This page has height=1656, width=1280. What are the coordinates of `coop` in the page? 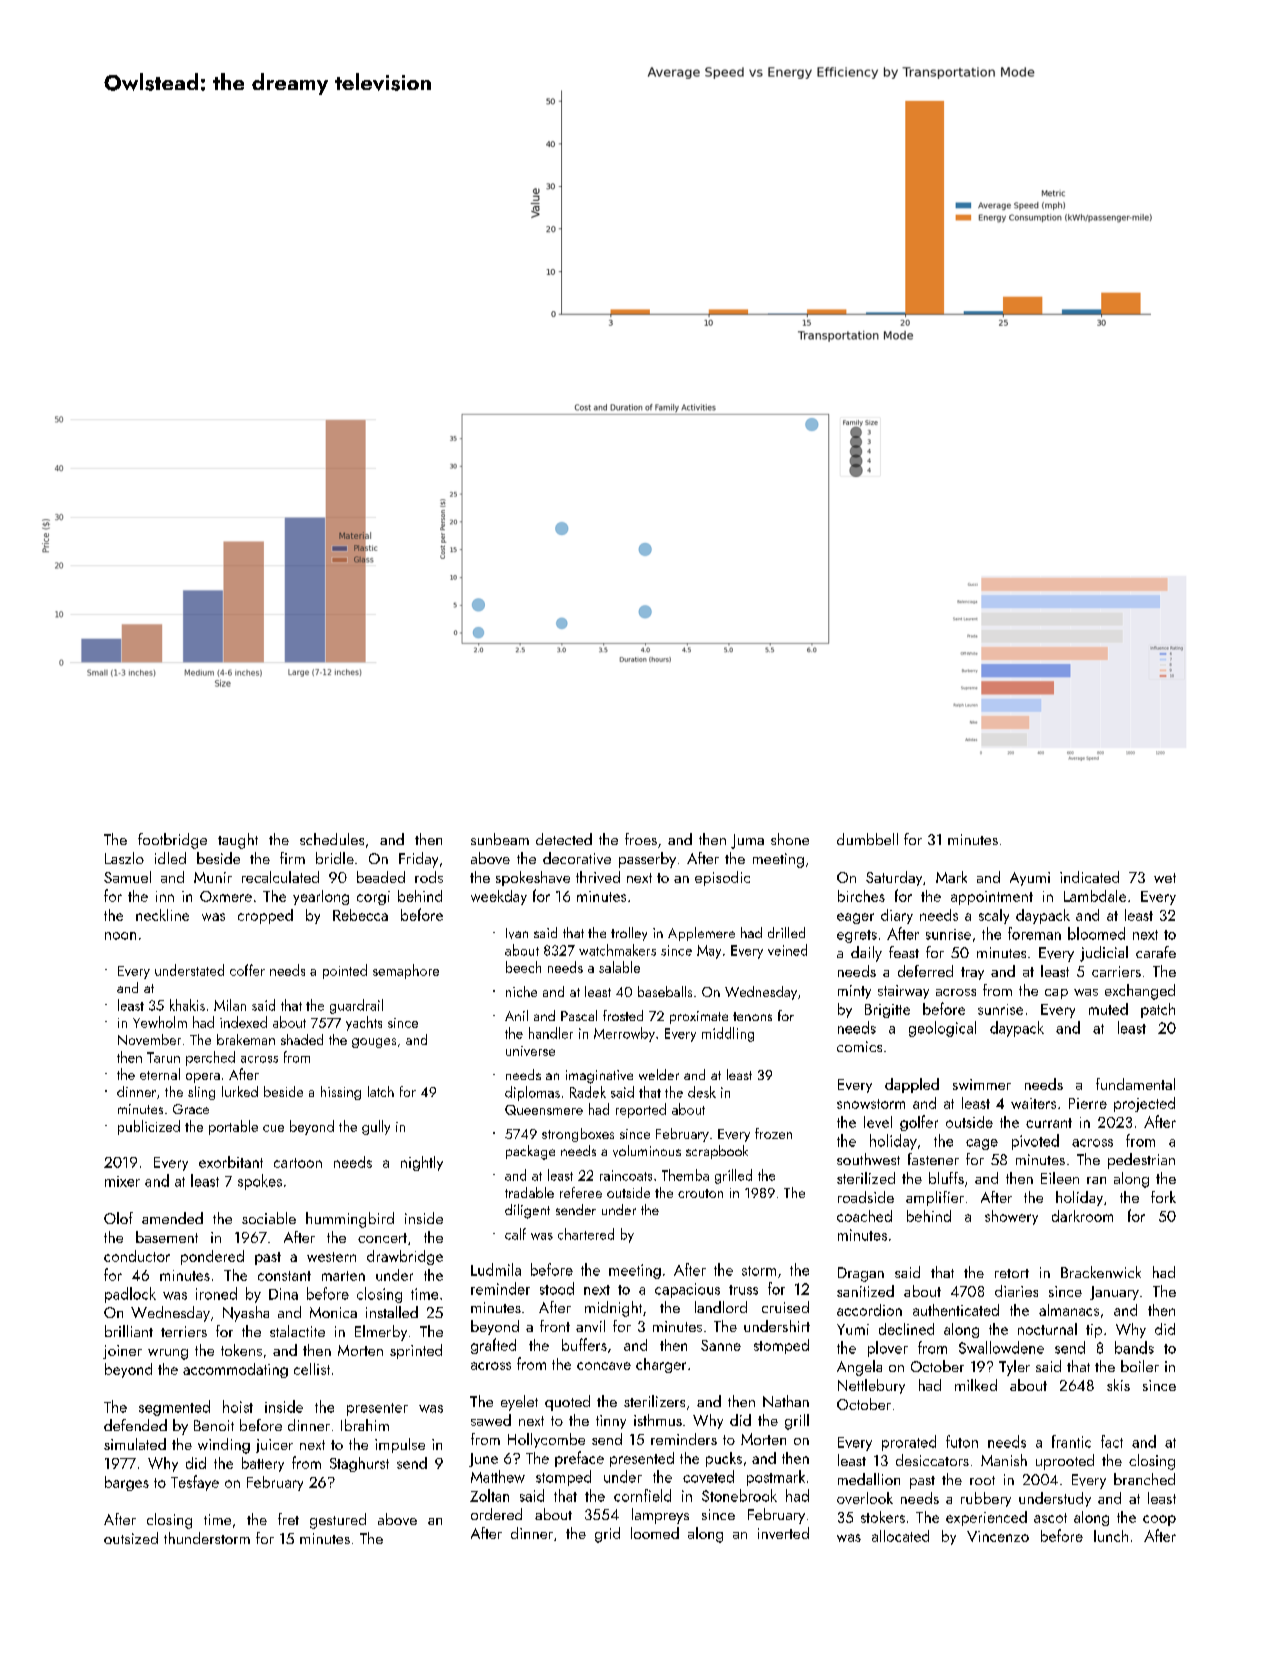 It's located at (1159, 1520).
